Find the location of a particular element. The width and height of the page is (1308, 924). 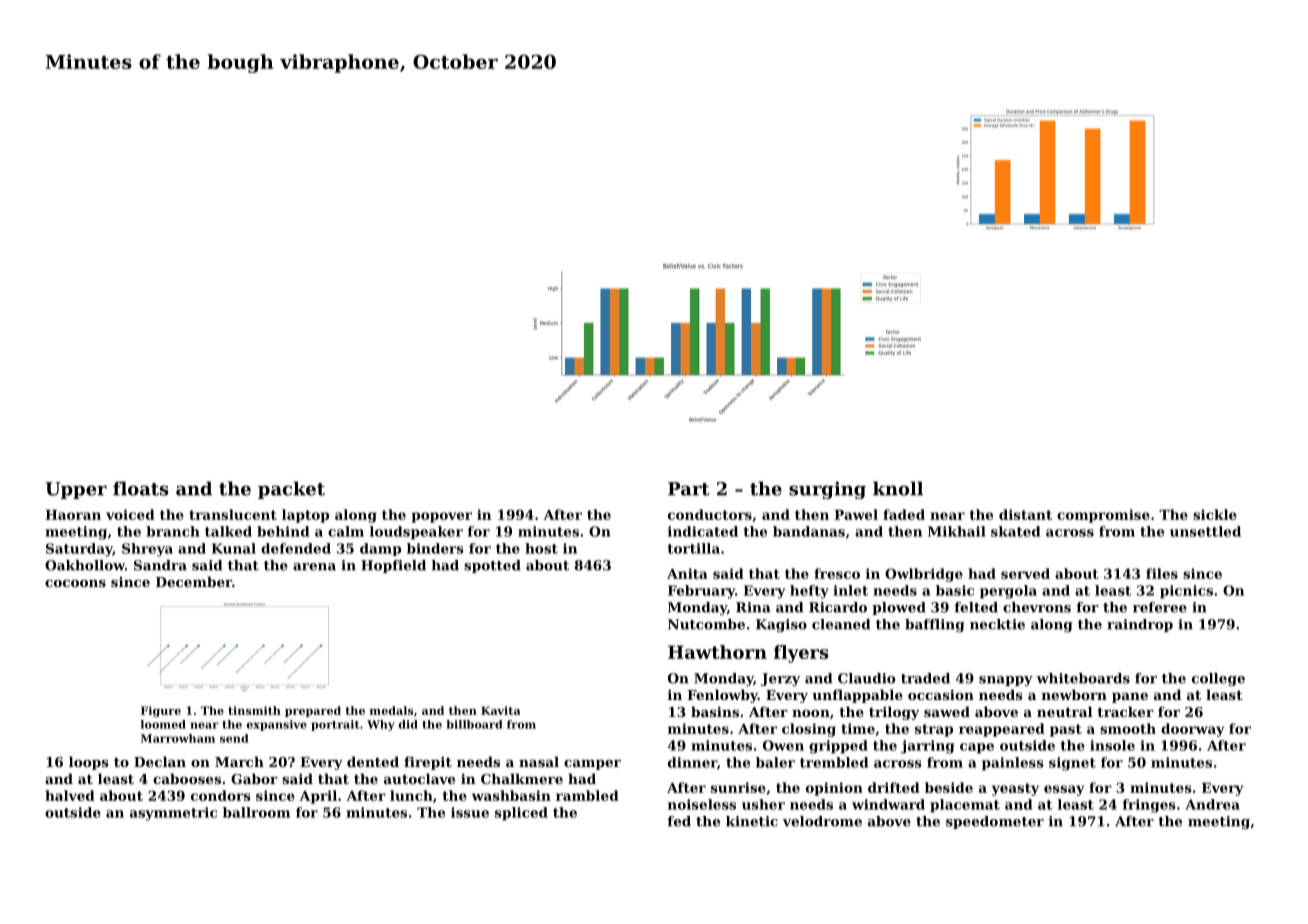

firepit is located at coordinates (428, 763).
